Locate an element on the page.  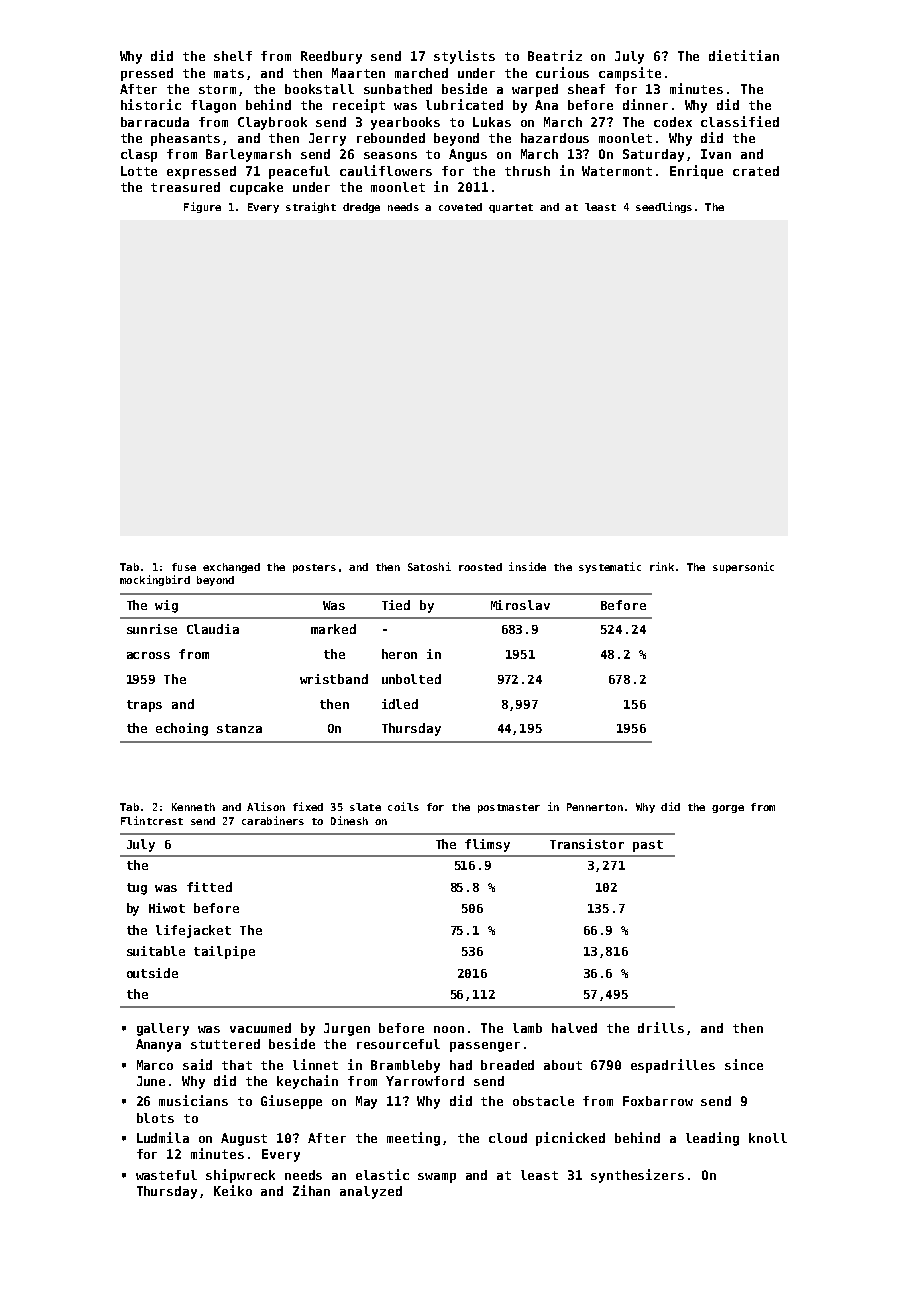
outside is located at coordinates (152, 973).
